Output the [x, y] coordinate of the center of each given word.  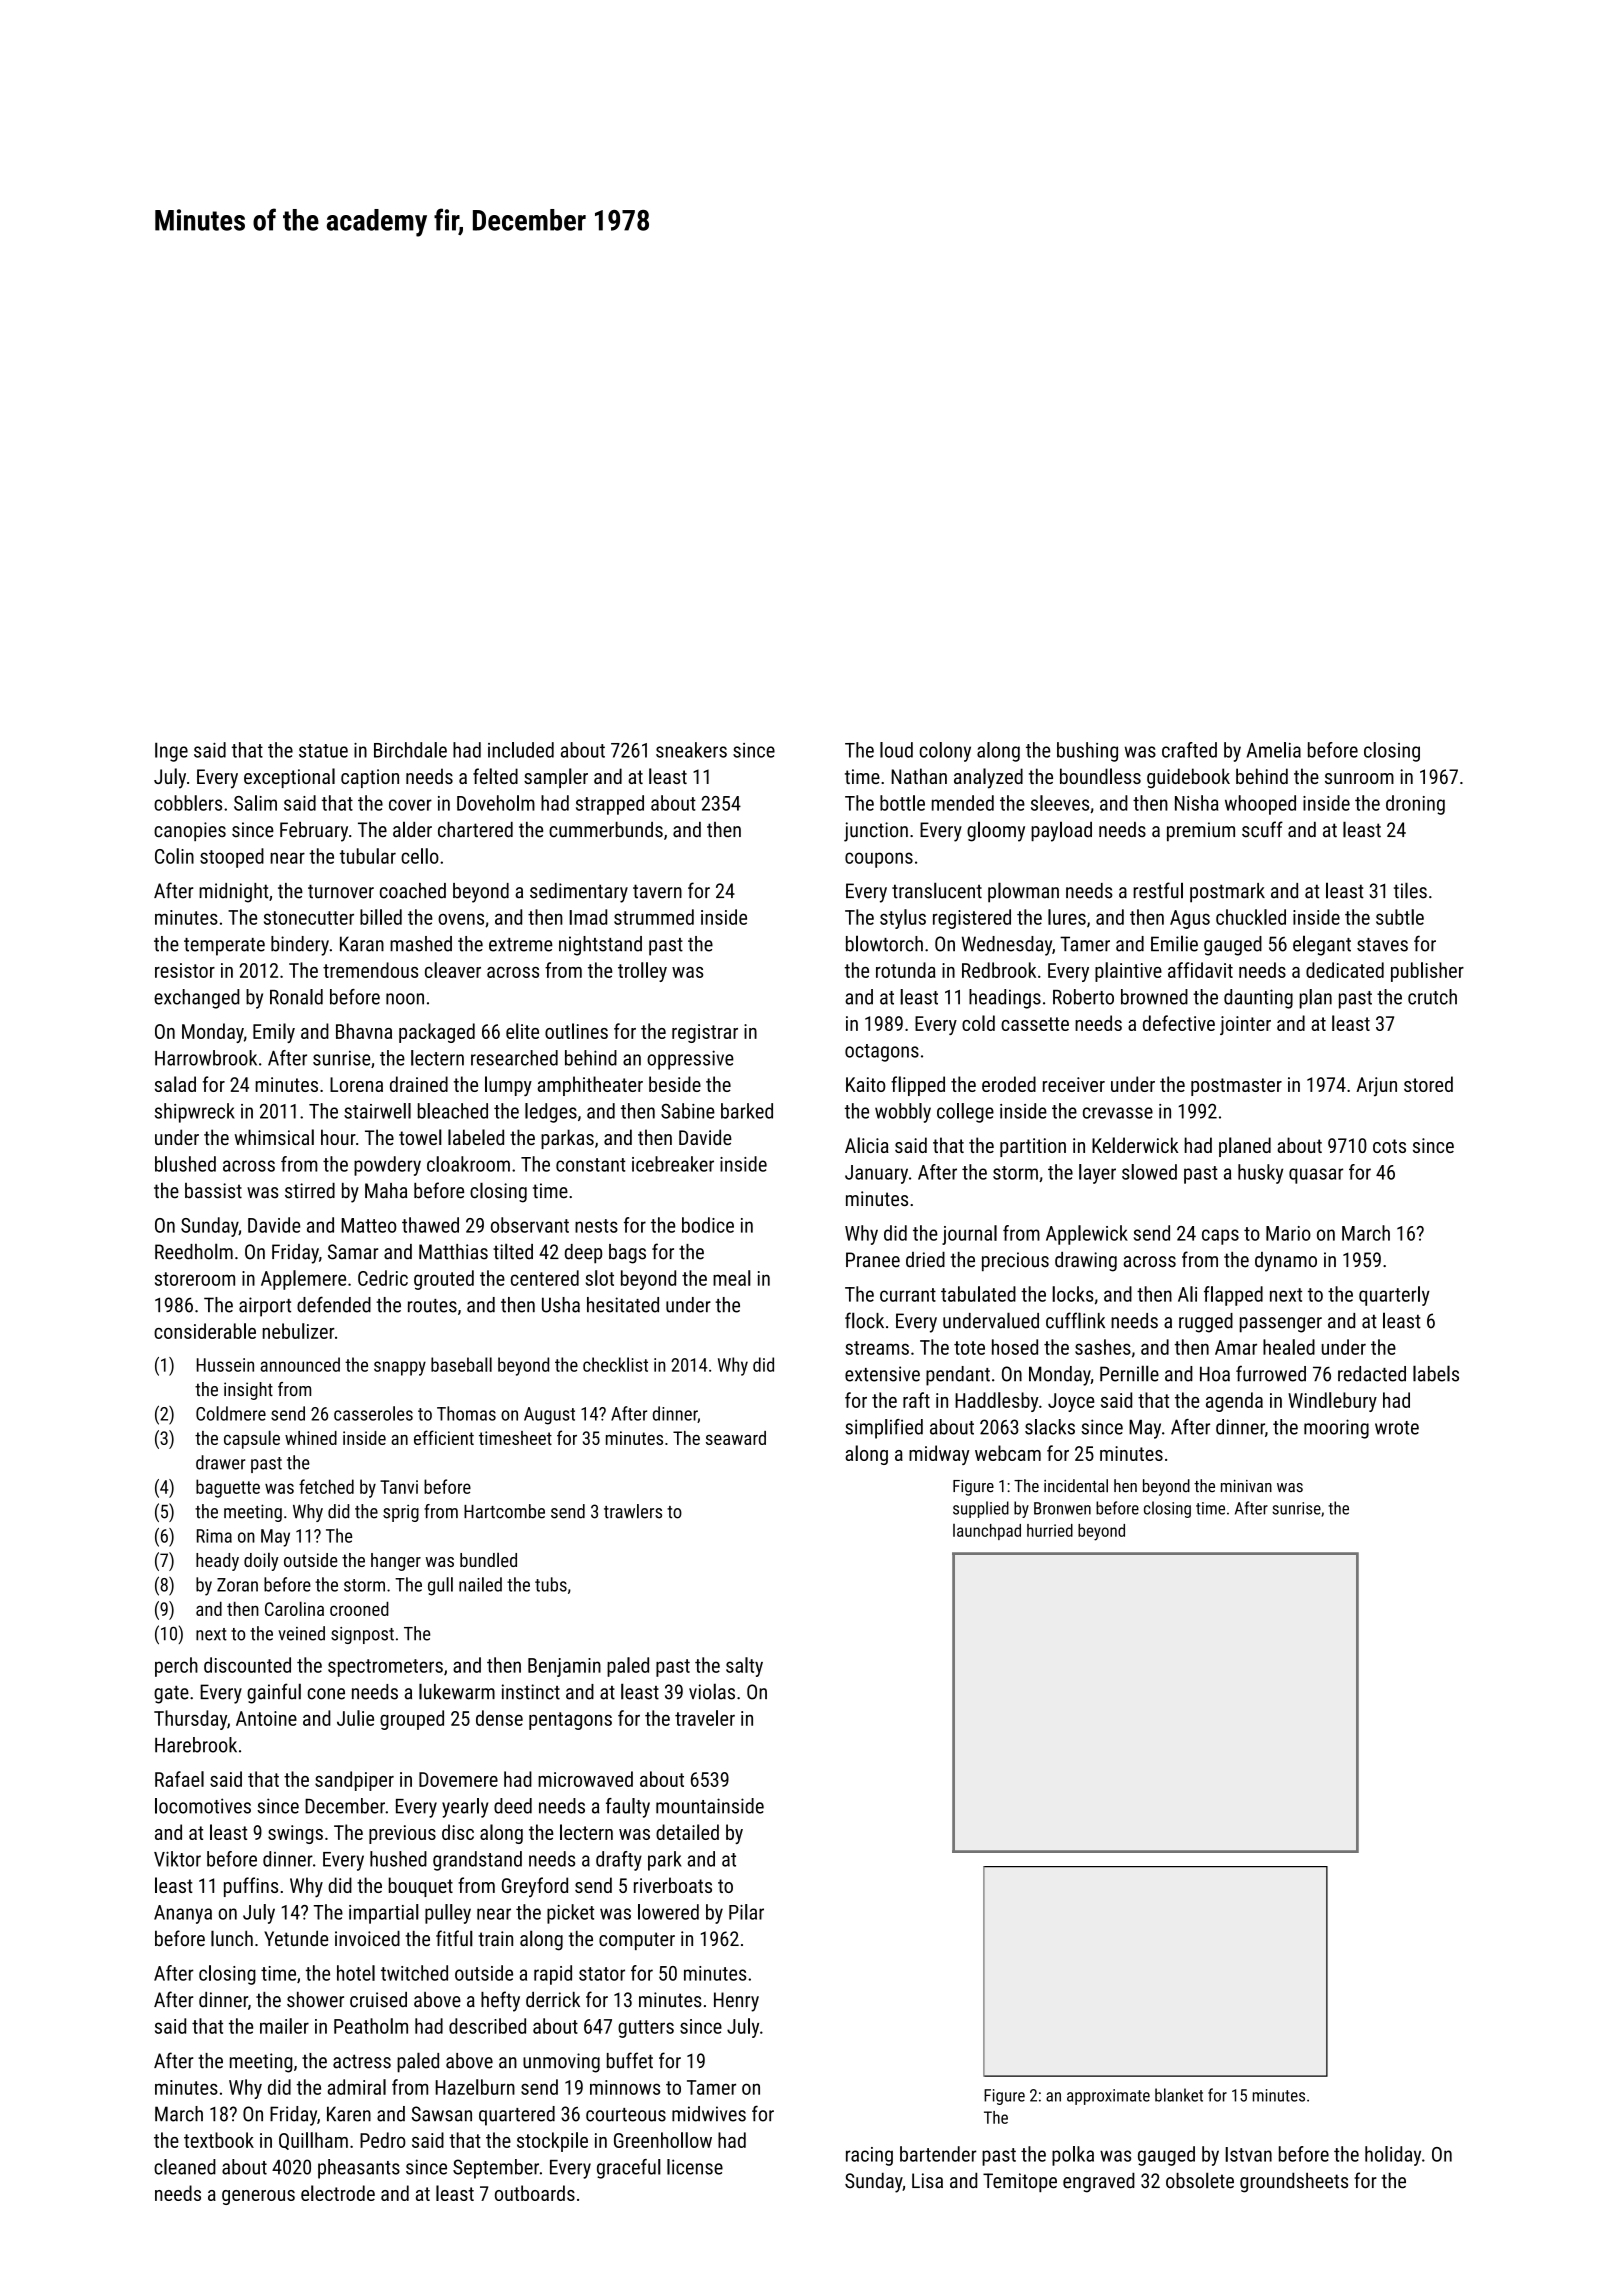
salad [175, 1084]
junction [876, 832]
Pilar [746, 1912]
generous [258, 2197]
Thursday [190, 1720]
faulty [628, 1808]
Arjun [1376, 1086]
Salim [255, 803]
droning [1415, 805]
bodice [708, 1225]
